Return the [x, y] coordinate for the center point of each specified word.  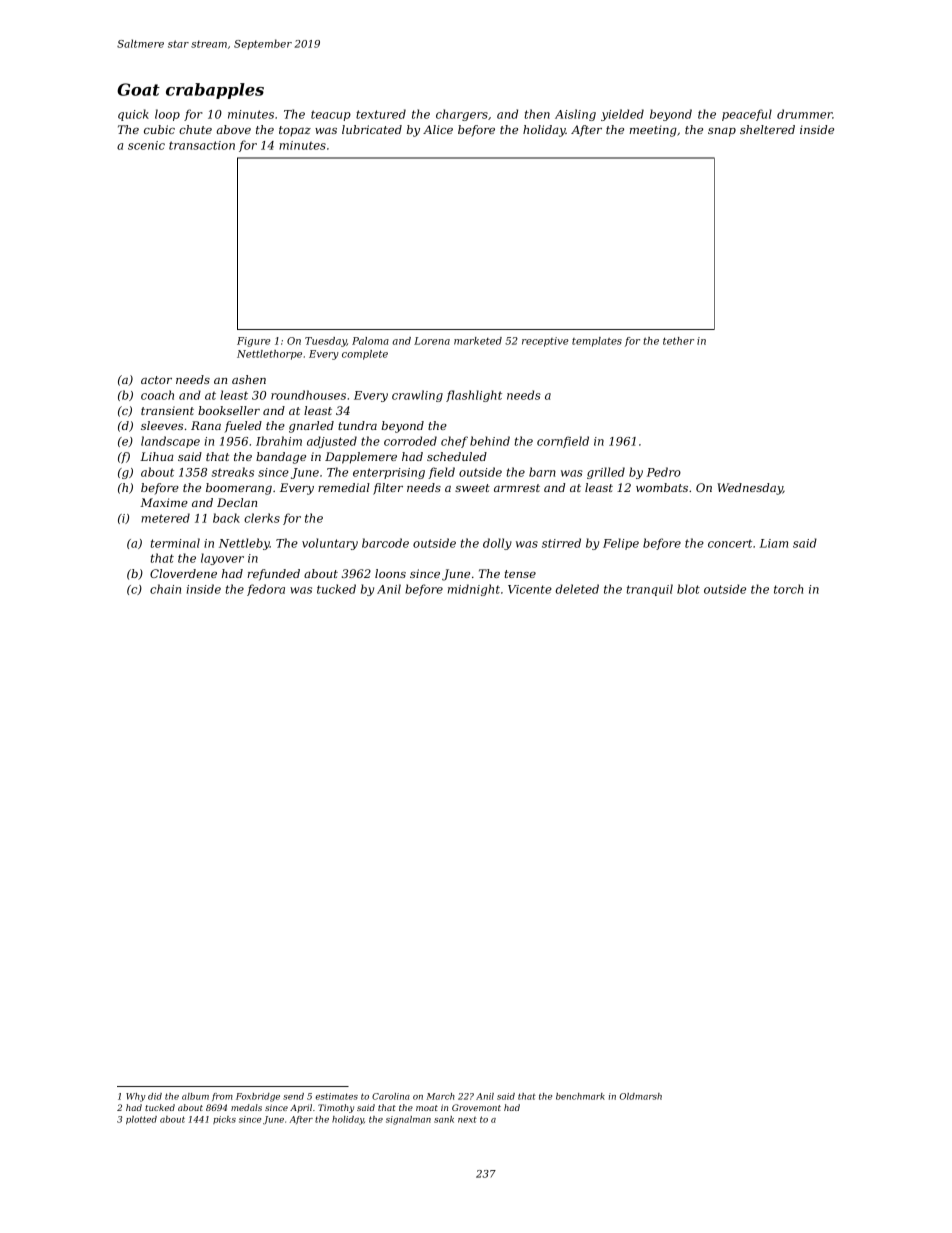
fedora [266, 590]
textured [381, 114]
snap [722, 132]
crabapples [215, 91]
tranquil [649, 590]
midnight [474, 590]
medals [246, 1107]
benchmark [580, 1096]
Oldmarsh [641, 1096]
